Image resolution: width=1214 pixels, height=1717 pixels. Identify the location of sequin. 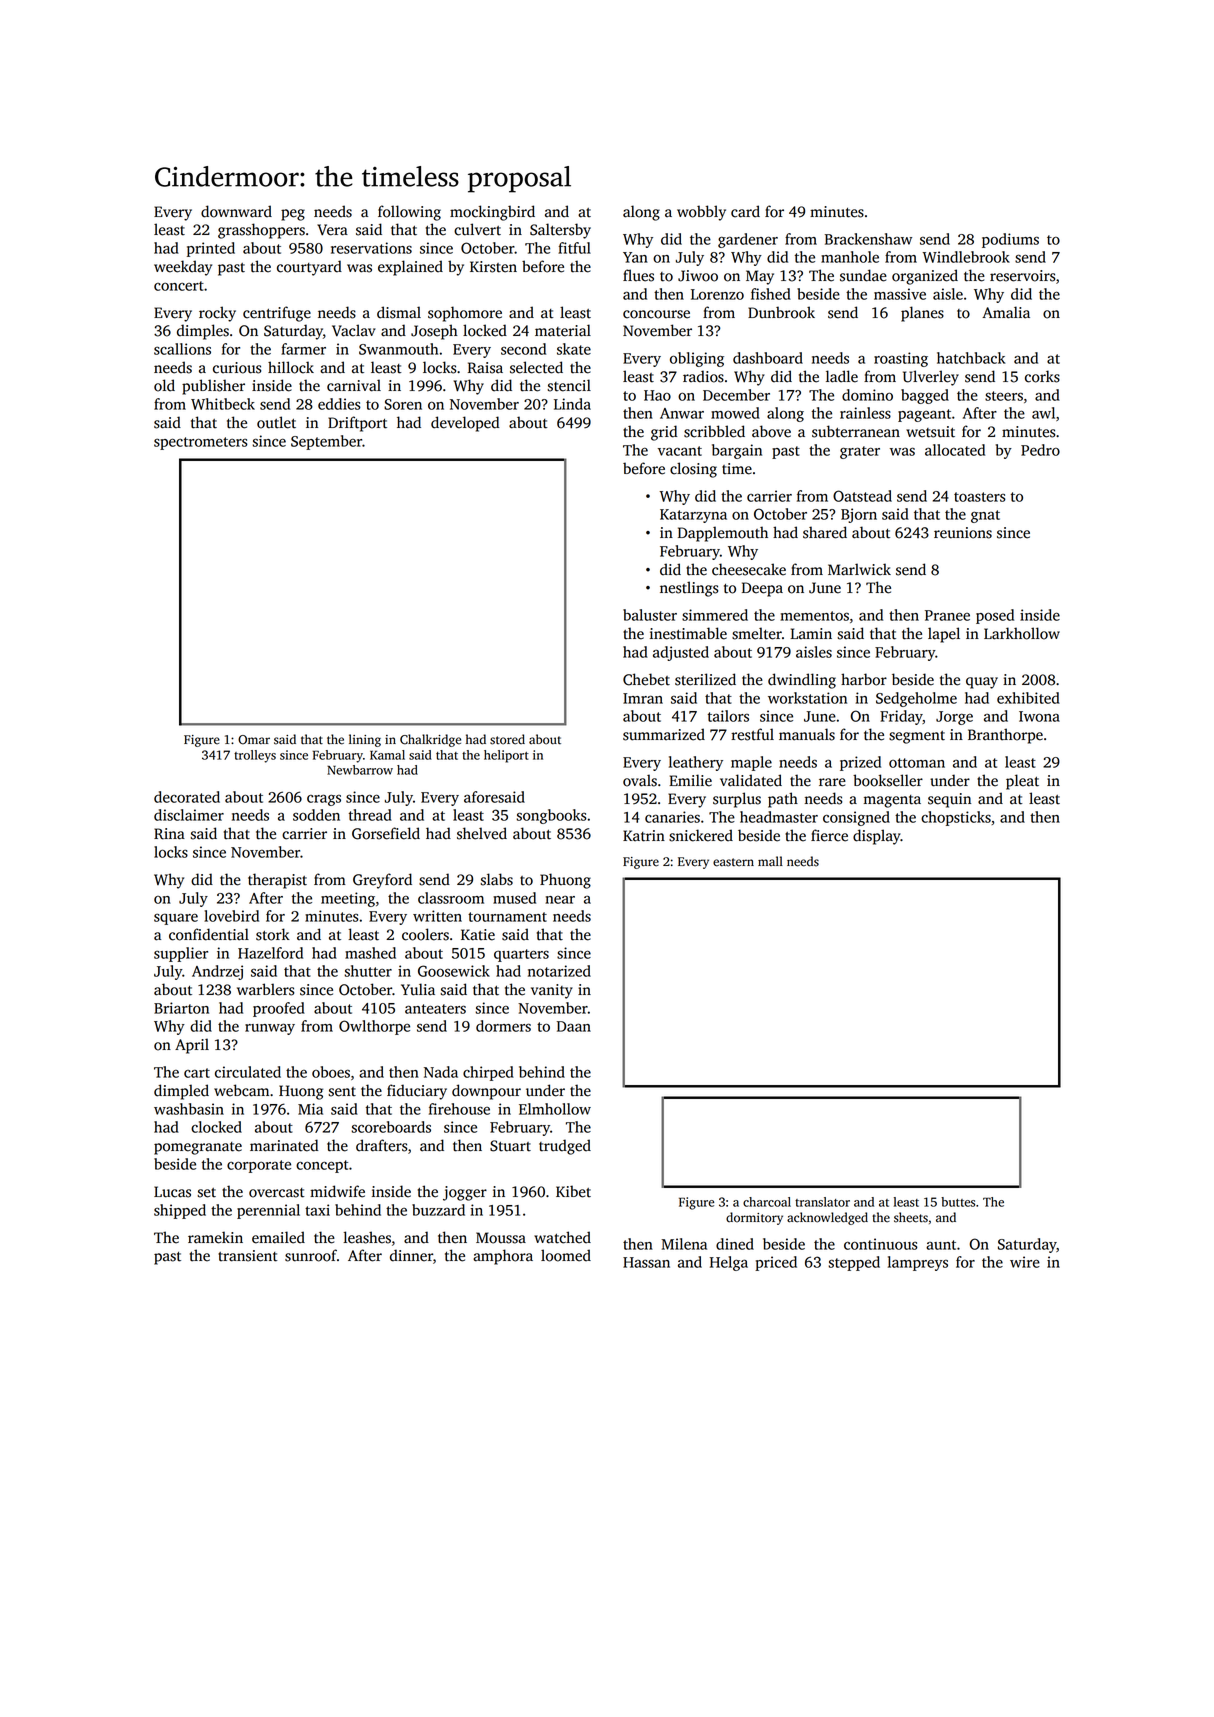
(949, 800).
